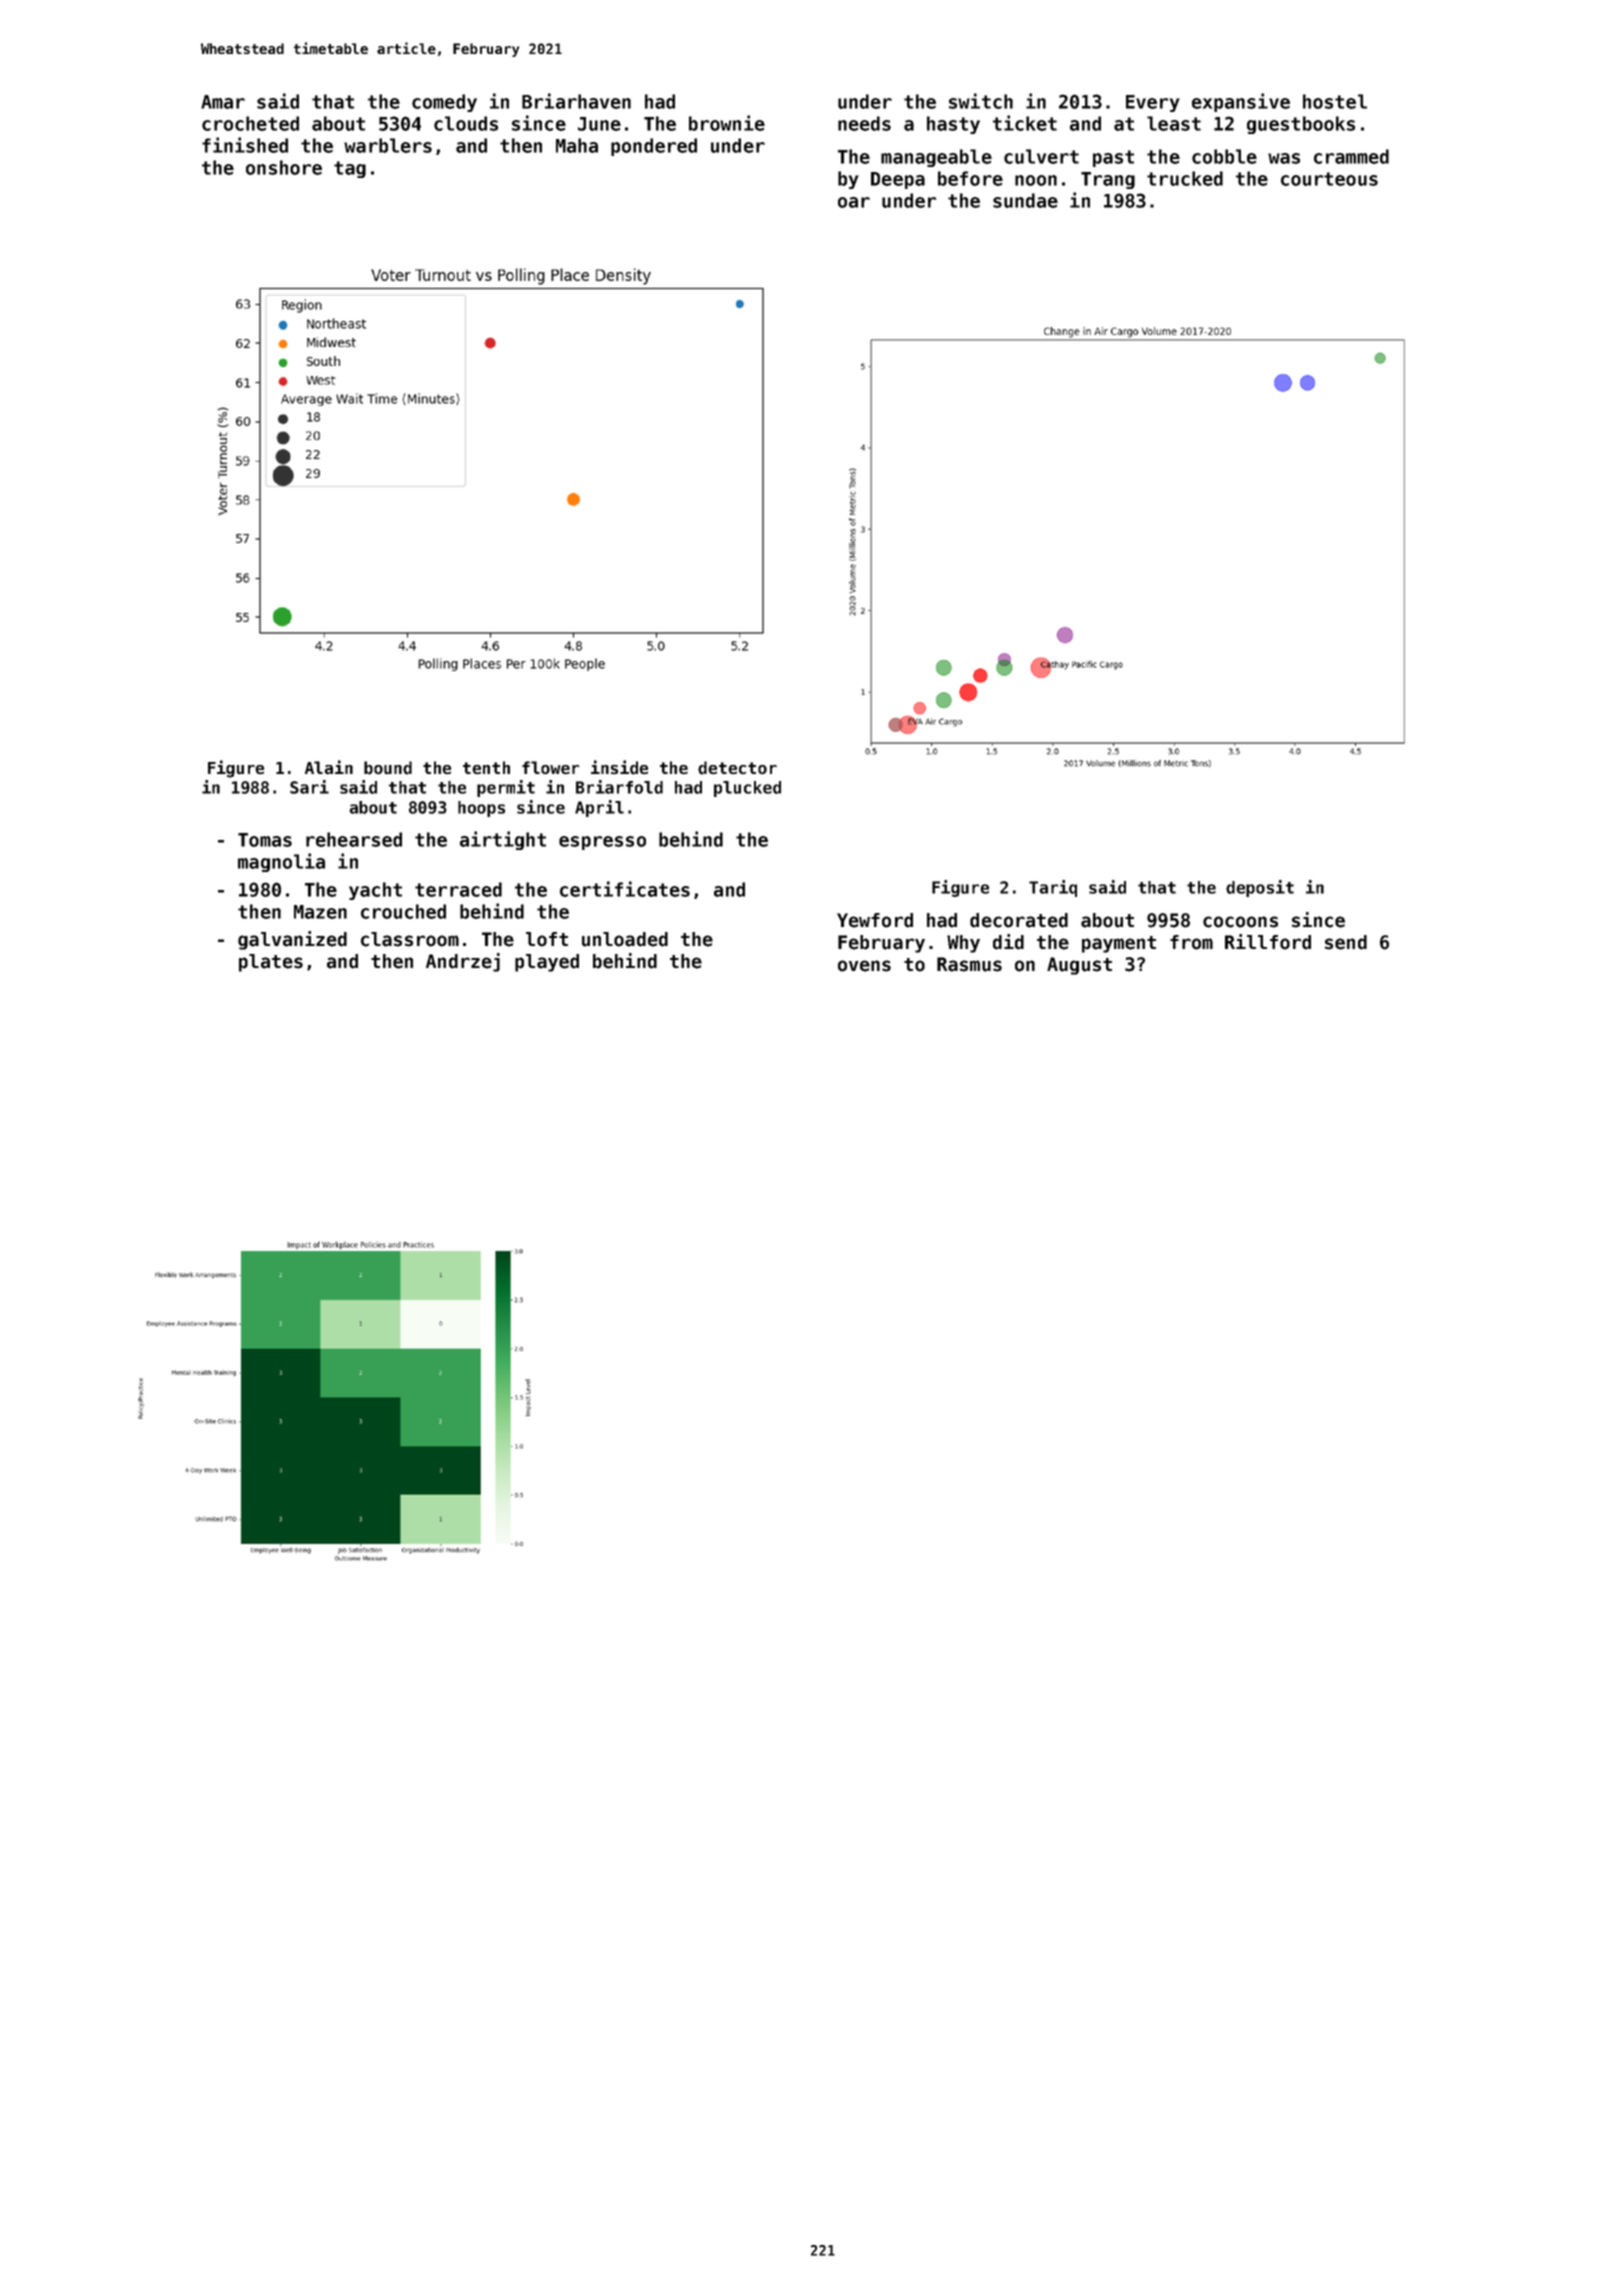  I want to click on Deepa, so click(898, 180).
